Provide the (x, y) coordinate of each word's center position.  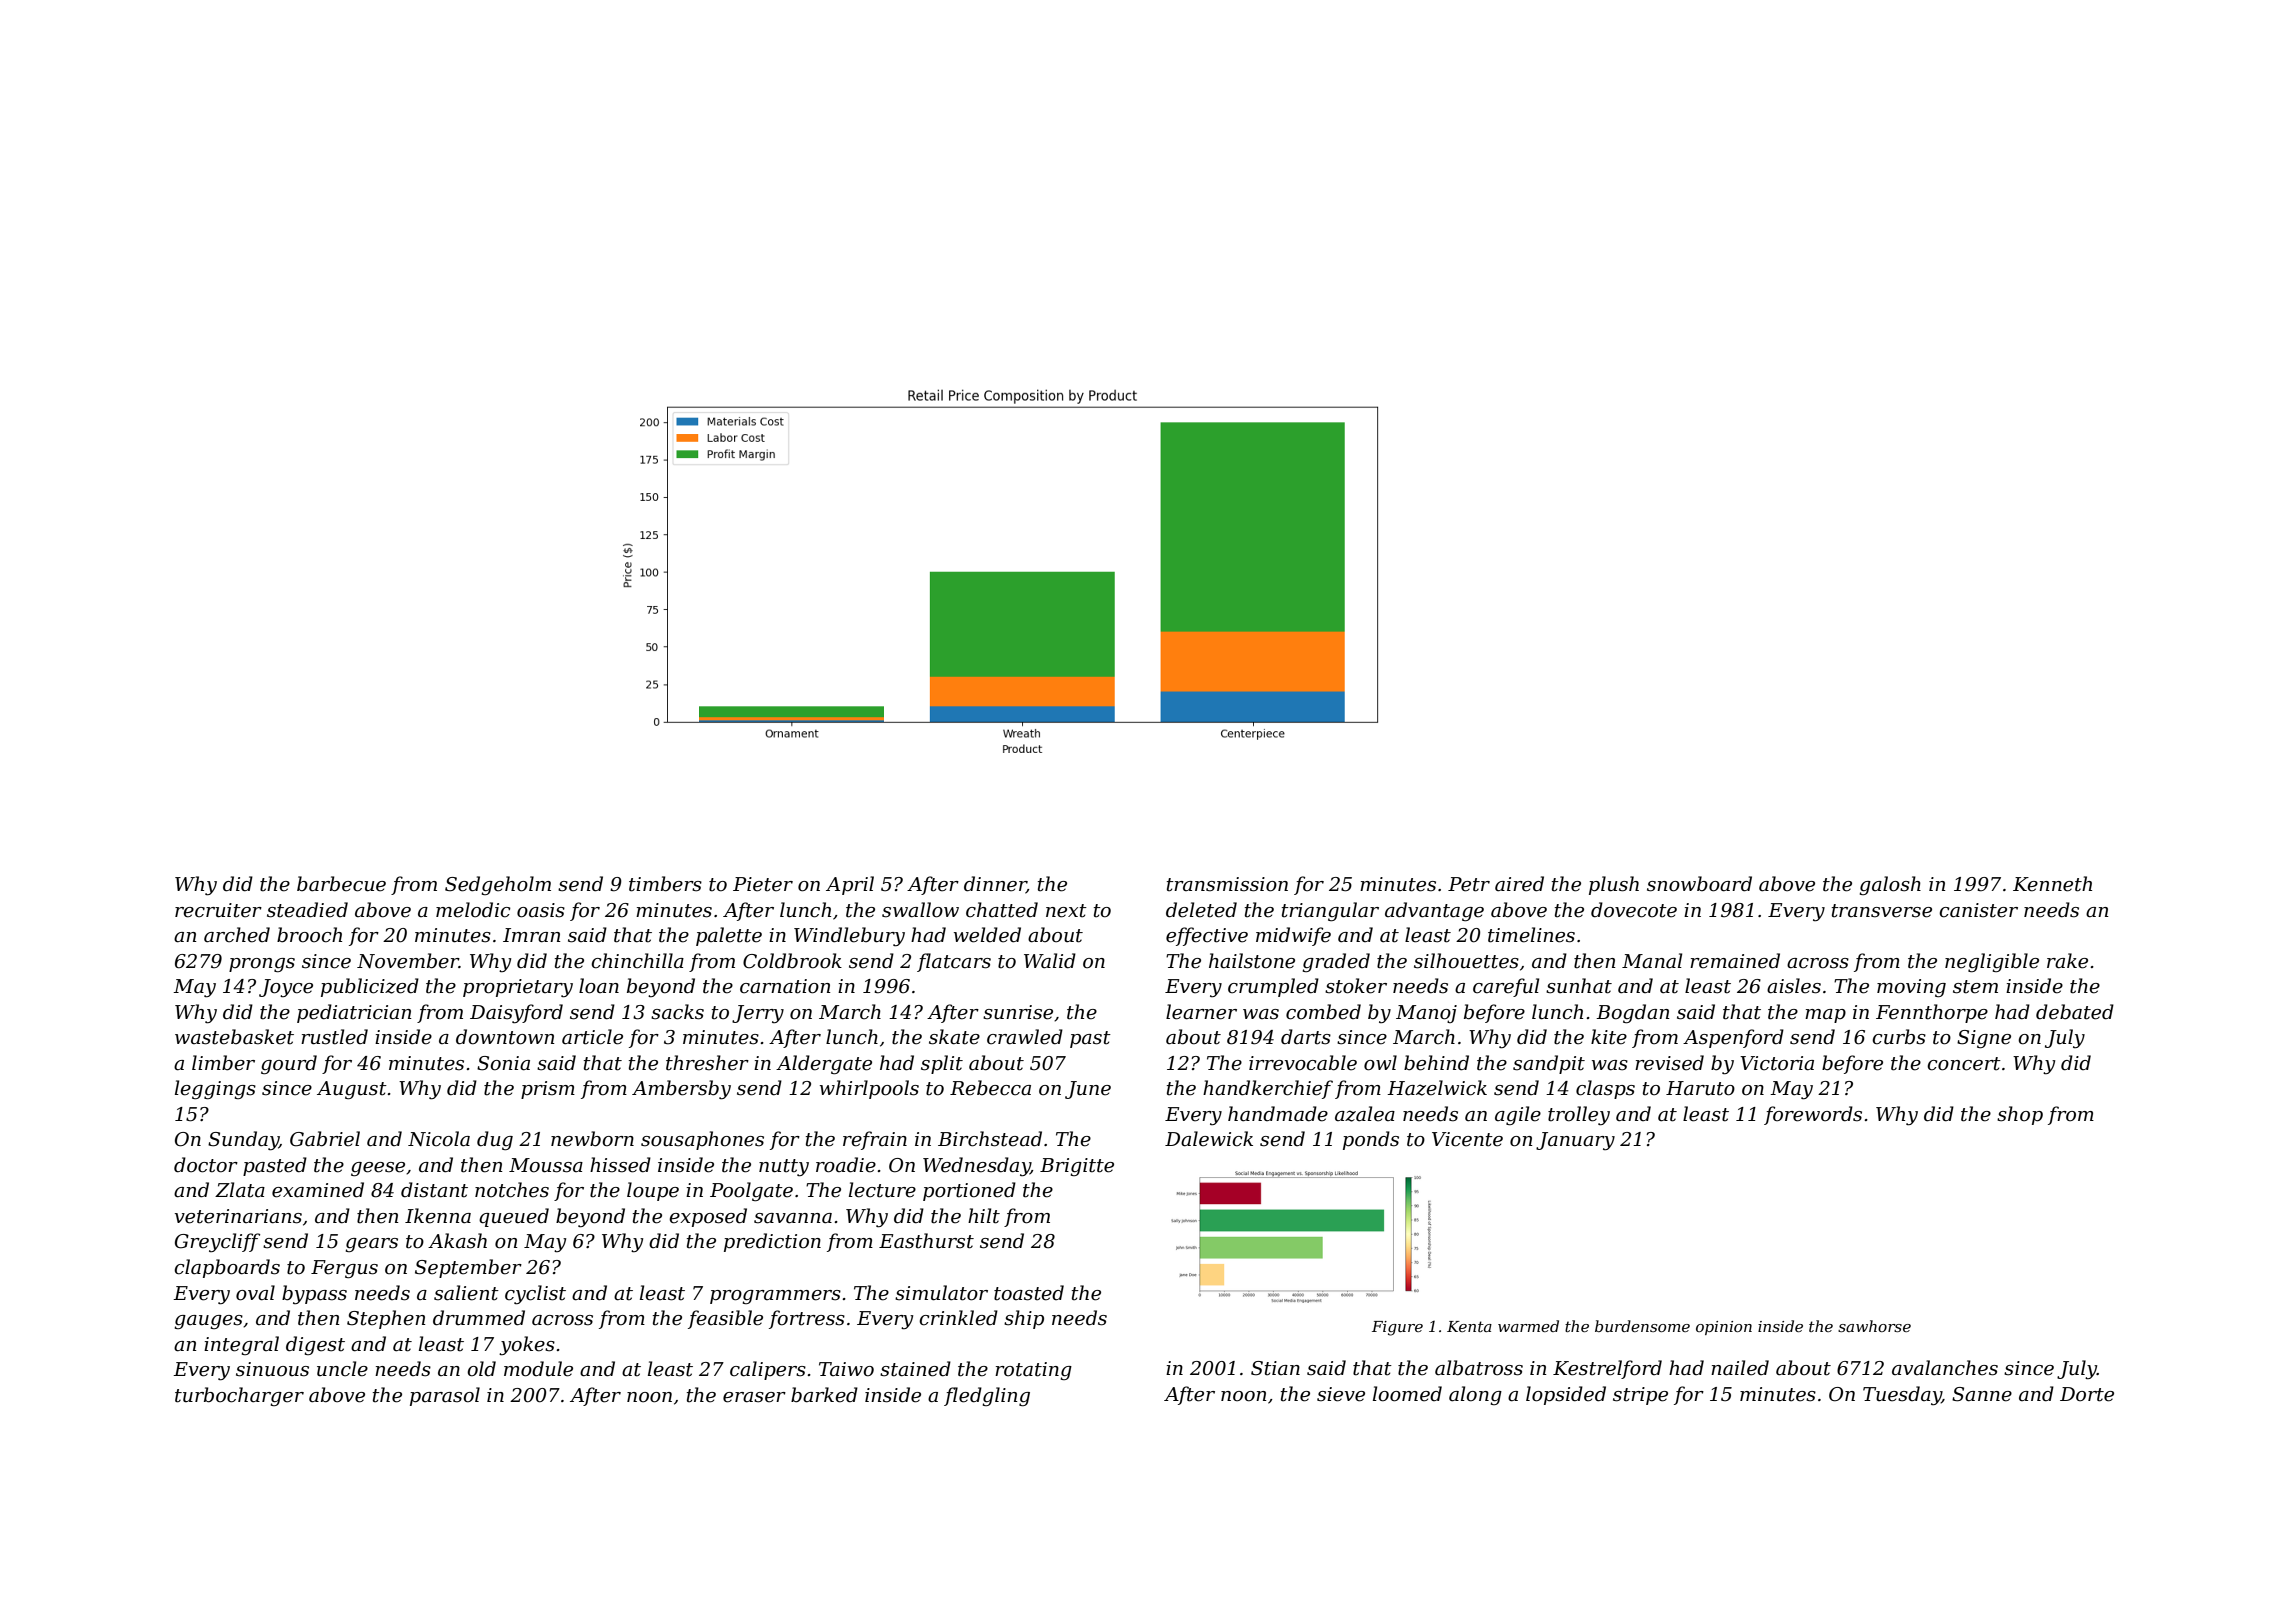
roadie (846, 1165)
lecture (882, 1190)
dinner (995, 885)
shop (2020, 1115)
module (538, 1369)
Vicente (1467, 1139)
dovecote (1634, 910)
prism (548, 1090)
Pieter (763, 884)
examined (318, 1190)
